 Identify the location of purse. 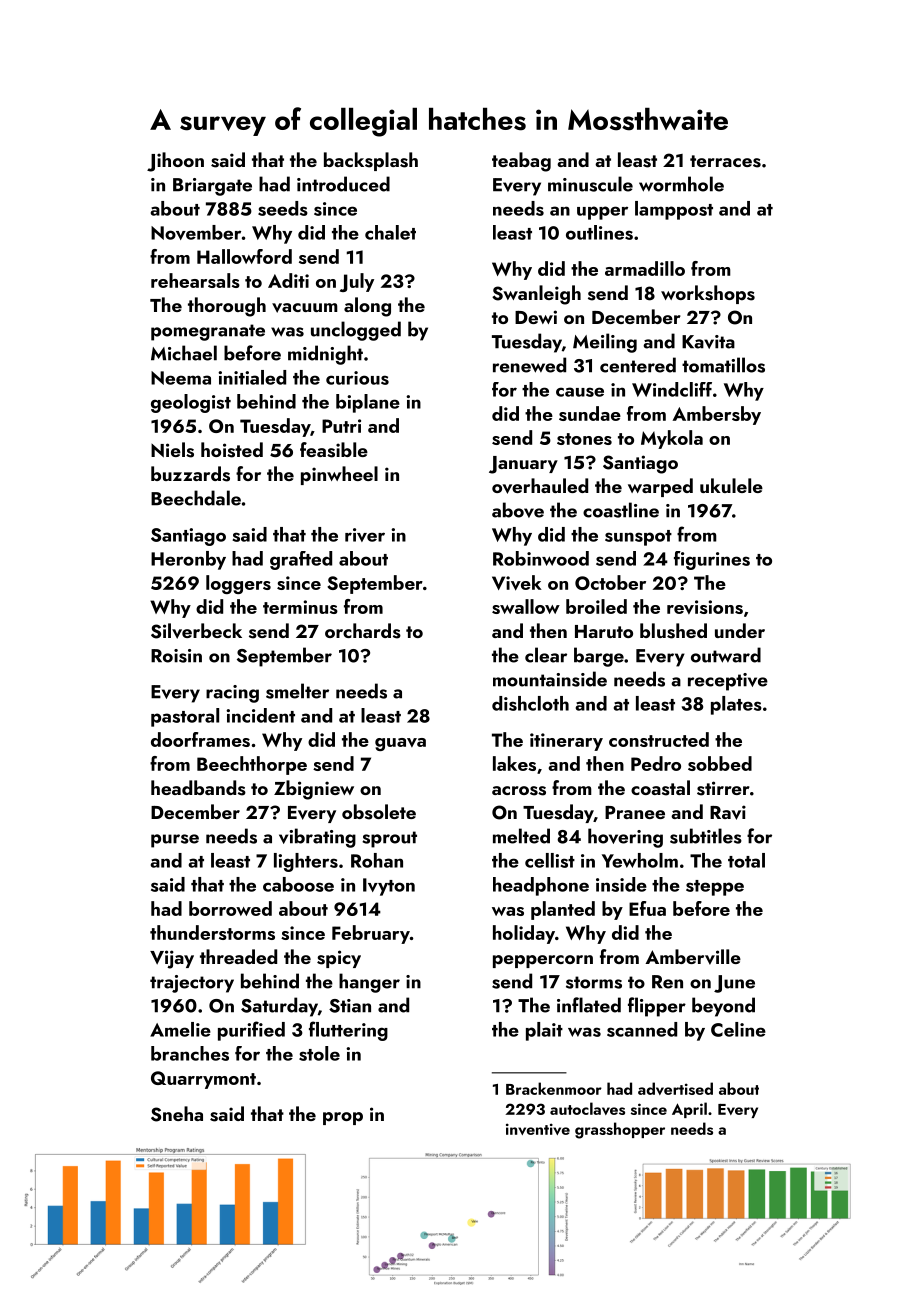
(175, 841).
